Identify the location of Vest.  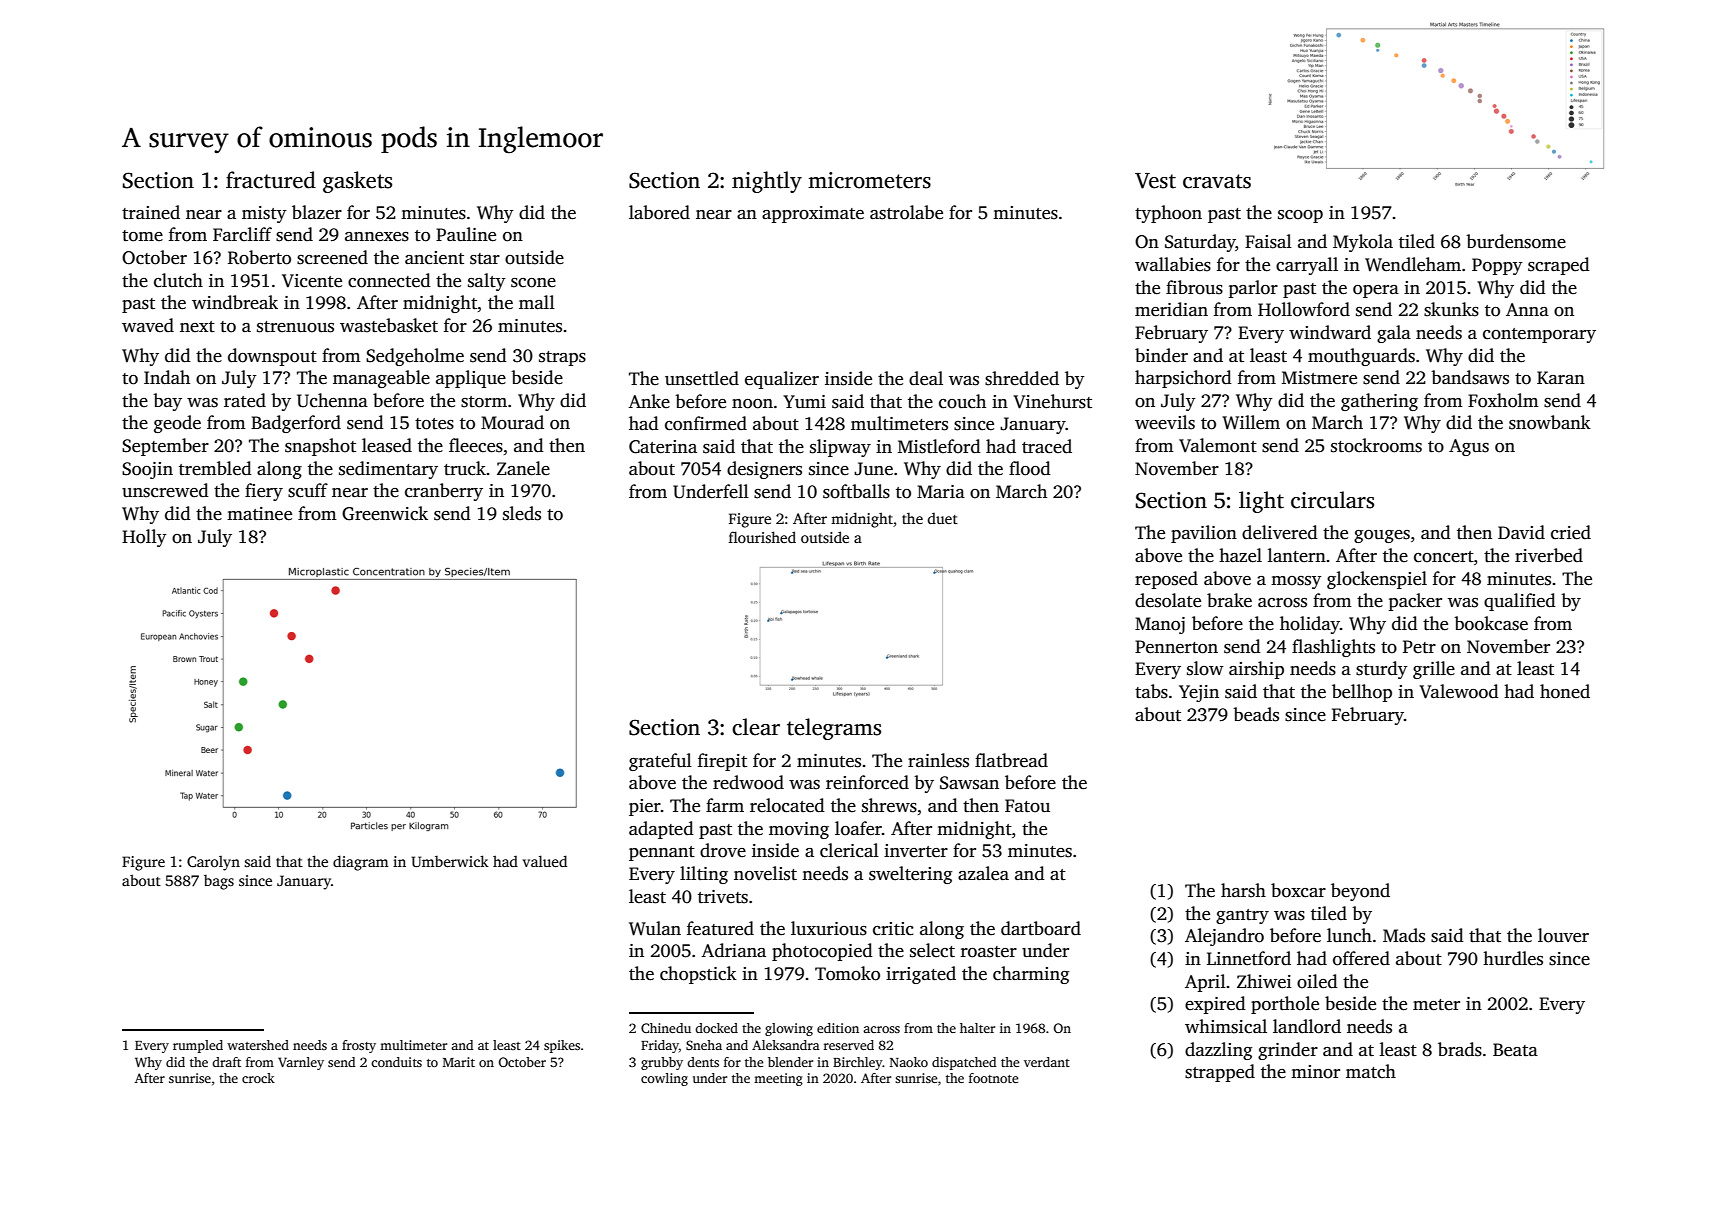
(1155, 181).
